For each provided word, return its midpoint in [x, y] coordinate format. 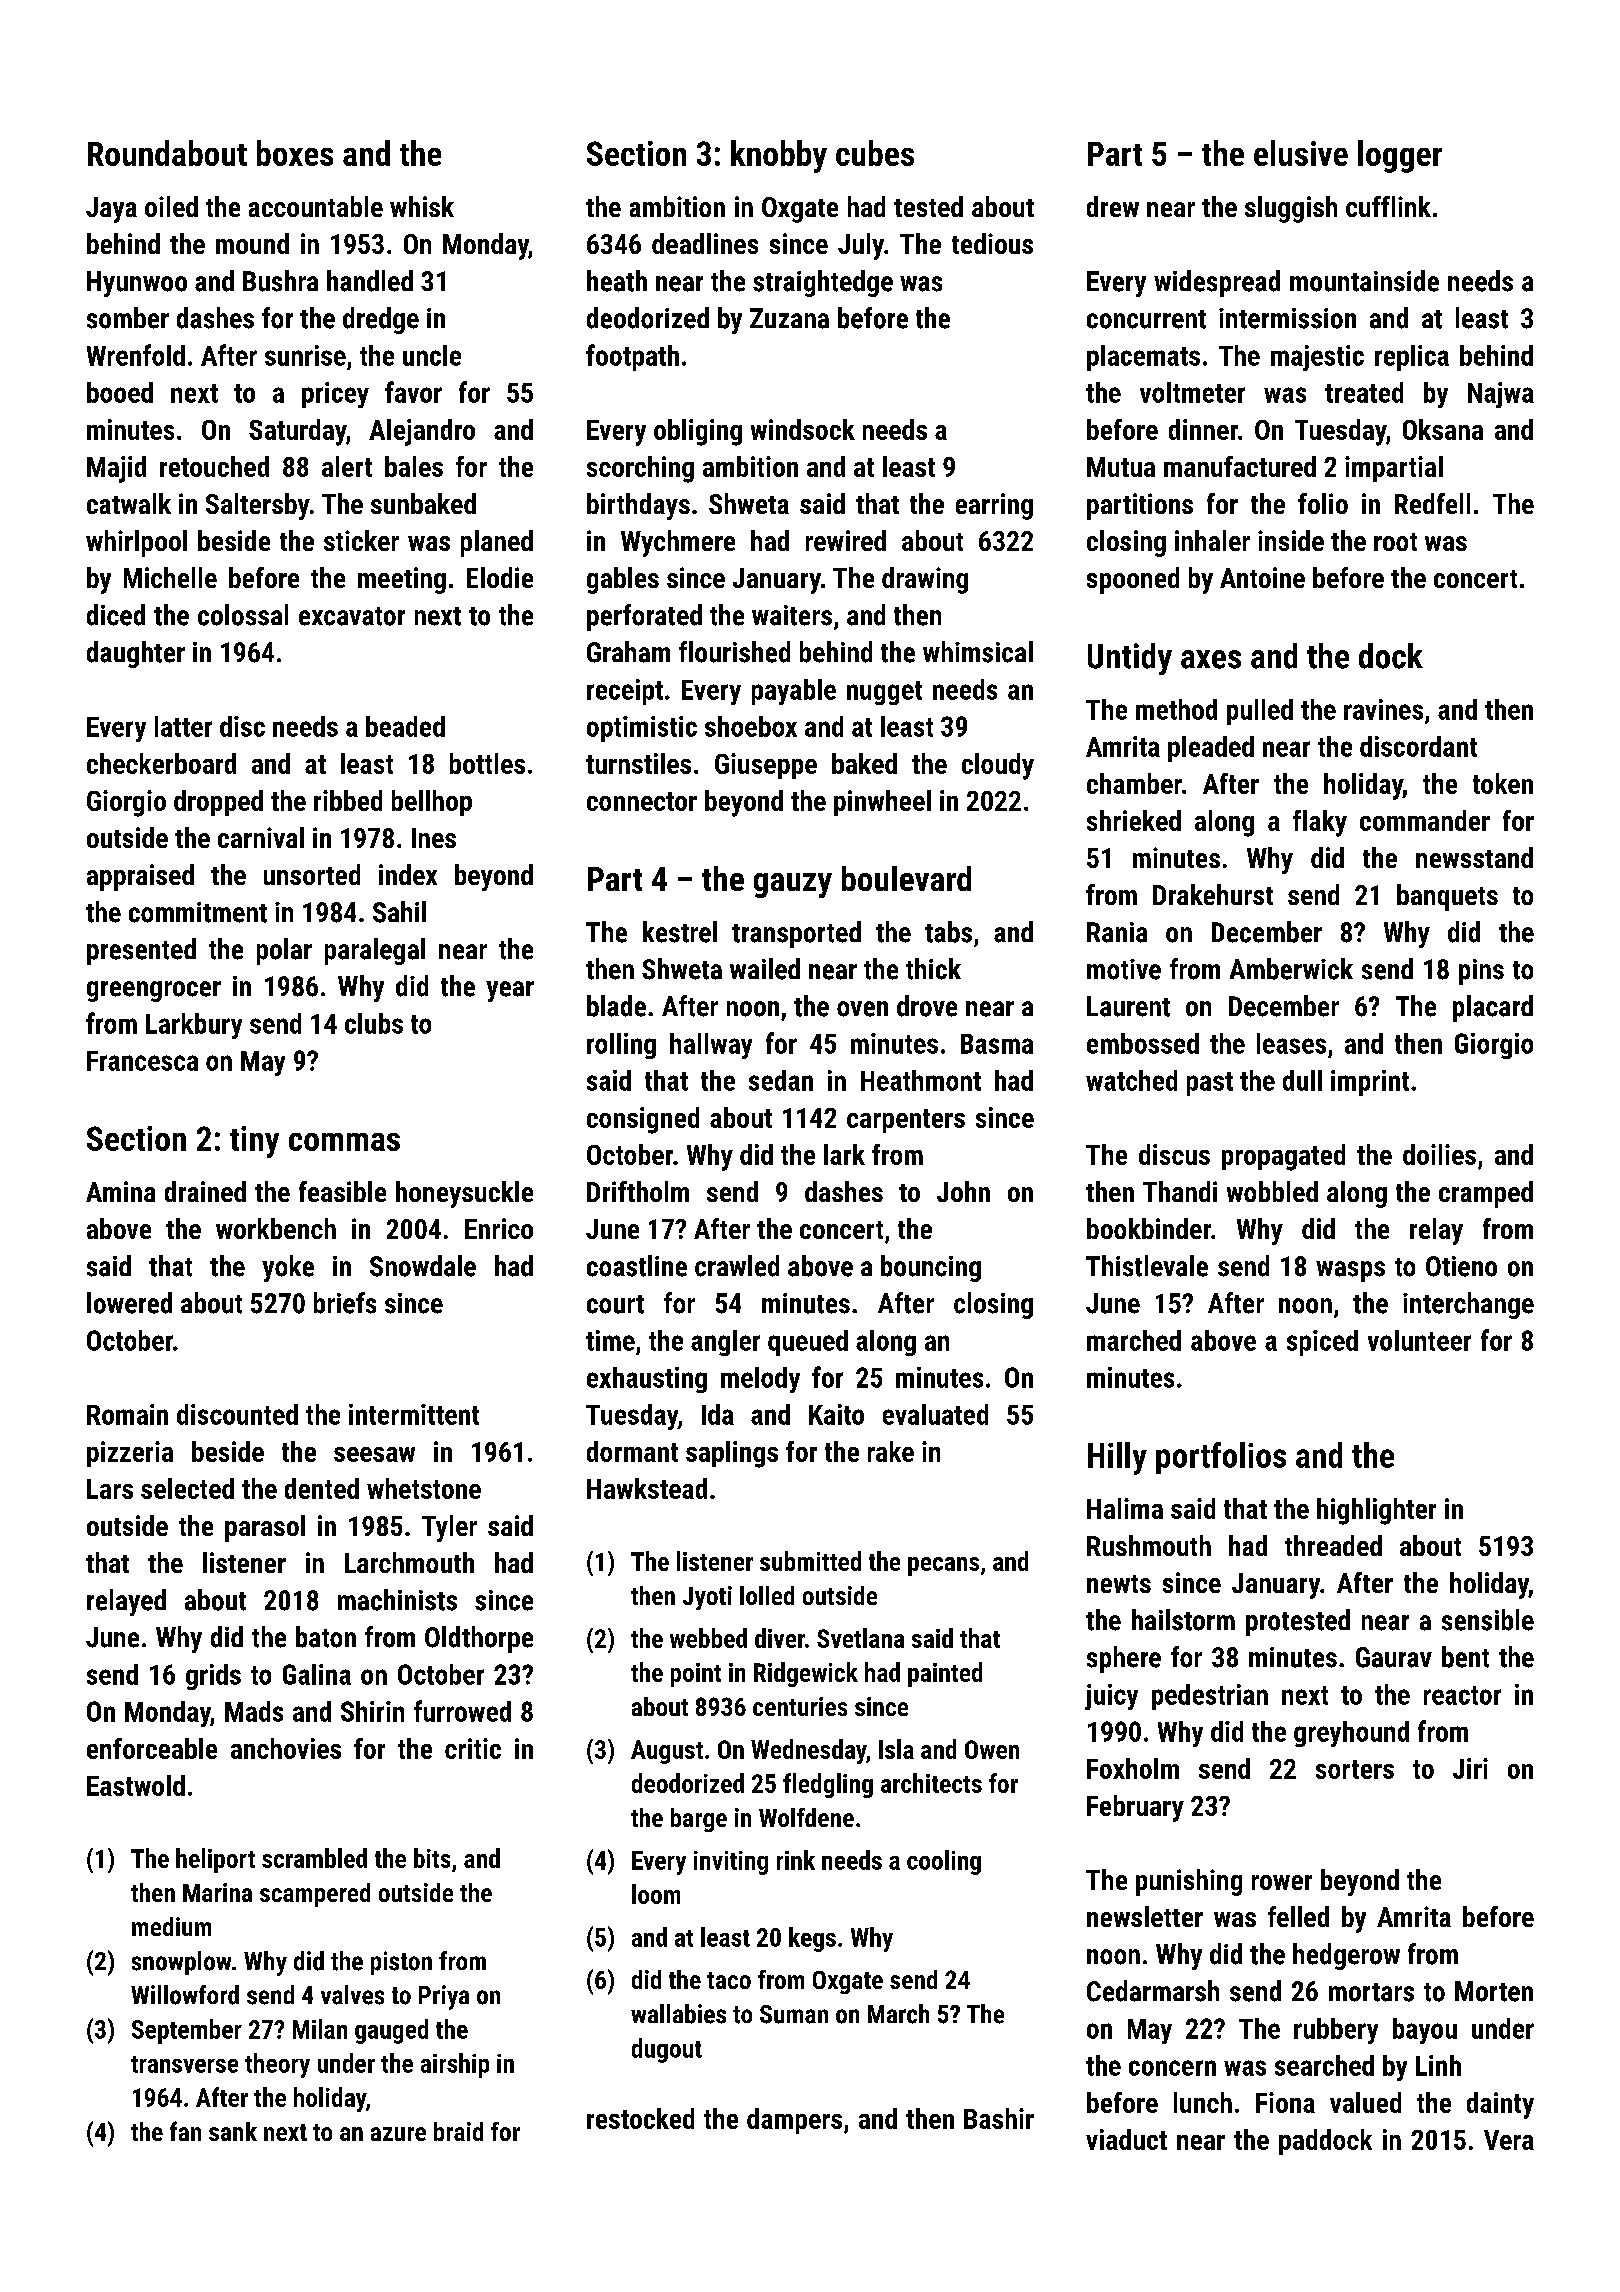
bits [432, 1858]
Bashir [999, 2118]
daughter [136, 654]
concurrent [1146, 319]
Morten [1494, 1991]
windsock [803, 429]
